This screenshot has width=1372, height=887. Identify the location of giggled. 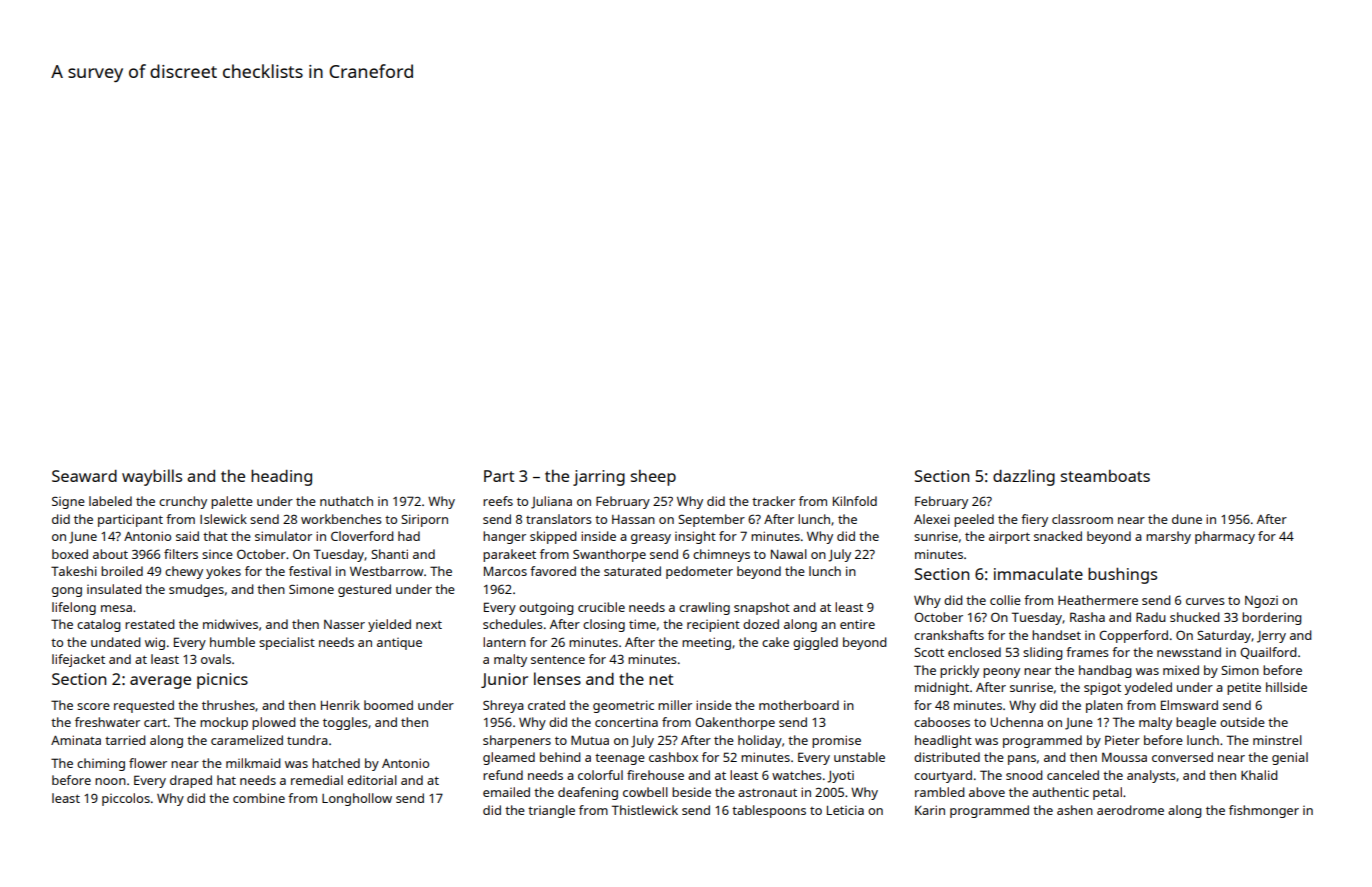
(815, 643).
